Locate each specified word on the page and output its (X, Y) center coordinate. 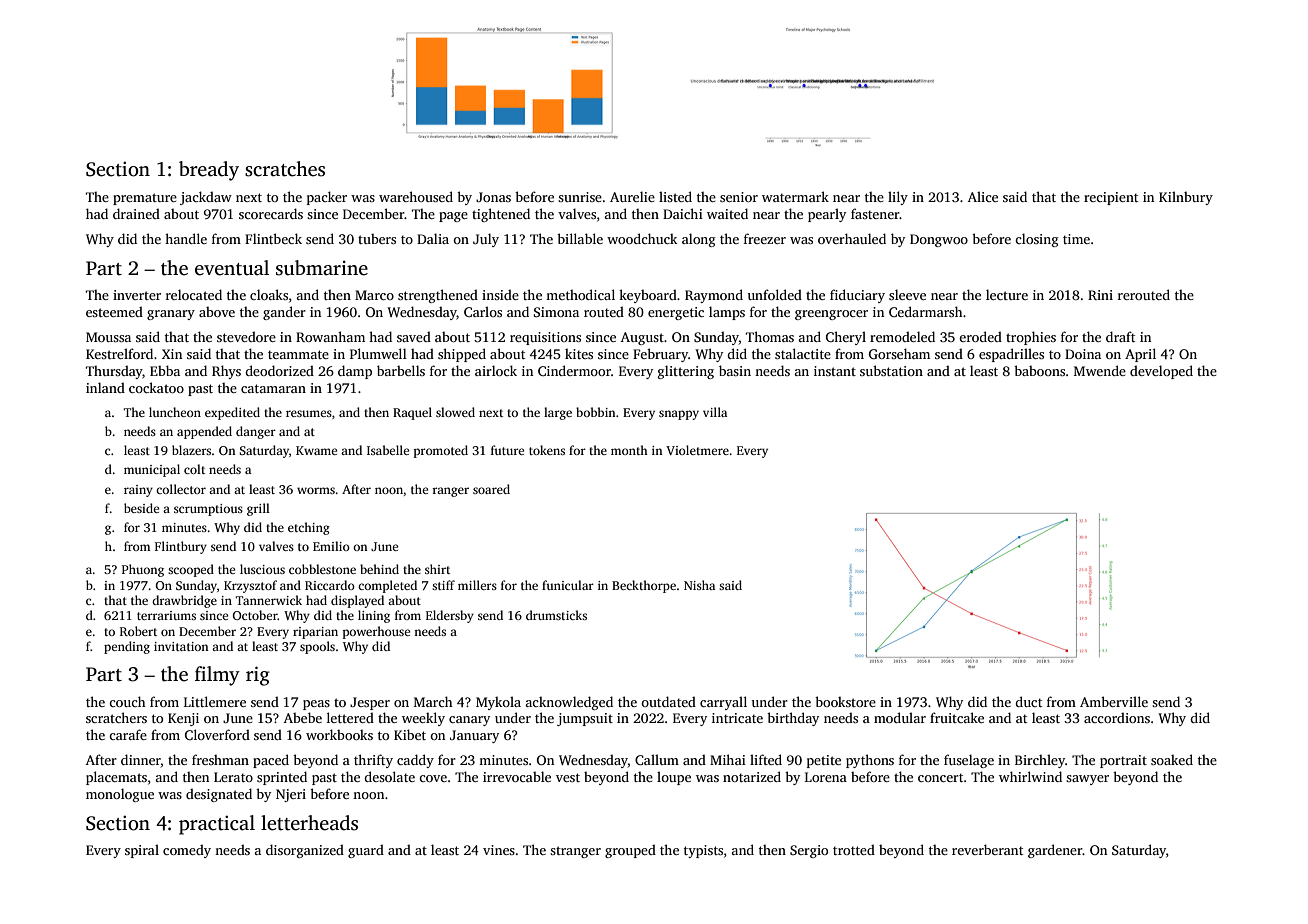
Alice (983, 196)
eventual (232, 268)
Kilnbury (1186, 198)
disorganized (305, 851)
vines (499, 850)
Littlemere (215, 701)
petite (824, 761)
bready (209, 171)
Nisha (699, 585)
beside (141, 508)
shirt (437, 569)
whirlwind (1030, 776)
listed (675, 196)
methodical (580, 294)
